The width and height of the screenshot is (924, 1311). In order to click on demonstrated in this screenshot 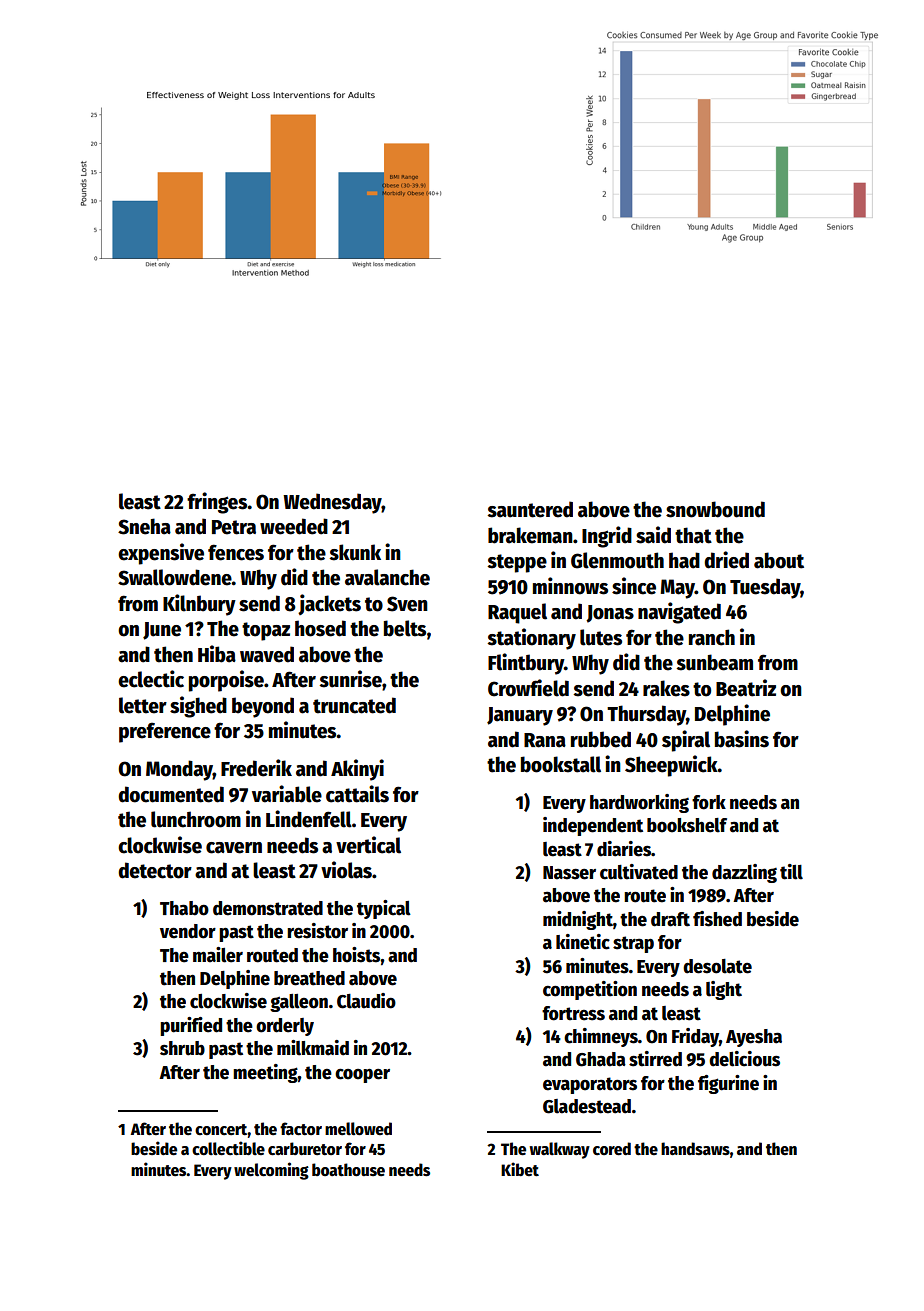, I will do `click(268, 908)`.
